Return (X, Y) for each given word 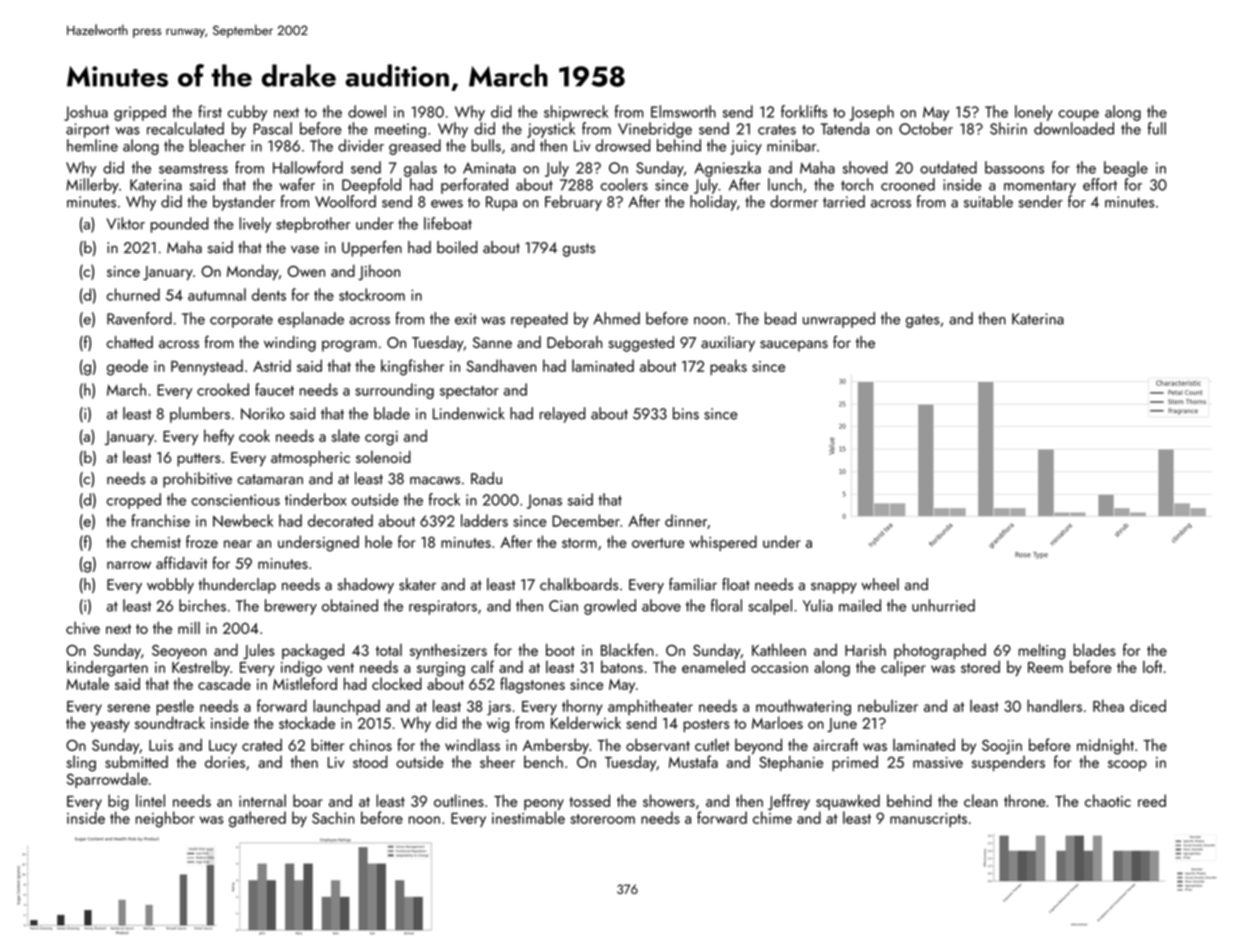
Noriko (263, 413)
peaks (728, 367)
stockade (307, 722)
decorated (340, 520)
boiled (457, 247)
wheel (880, 584)
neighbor (165, 819)
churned (133, 294)
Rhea (1108, 705)
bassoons (1014, 167)
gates (922, 321)
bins (686, 413)
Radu (486, 478)
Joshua (86, 113)
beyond (758, 746)
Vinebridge (655, 130)
